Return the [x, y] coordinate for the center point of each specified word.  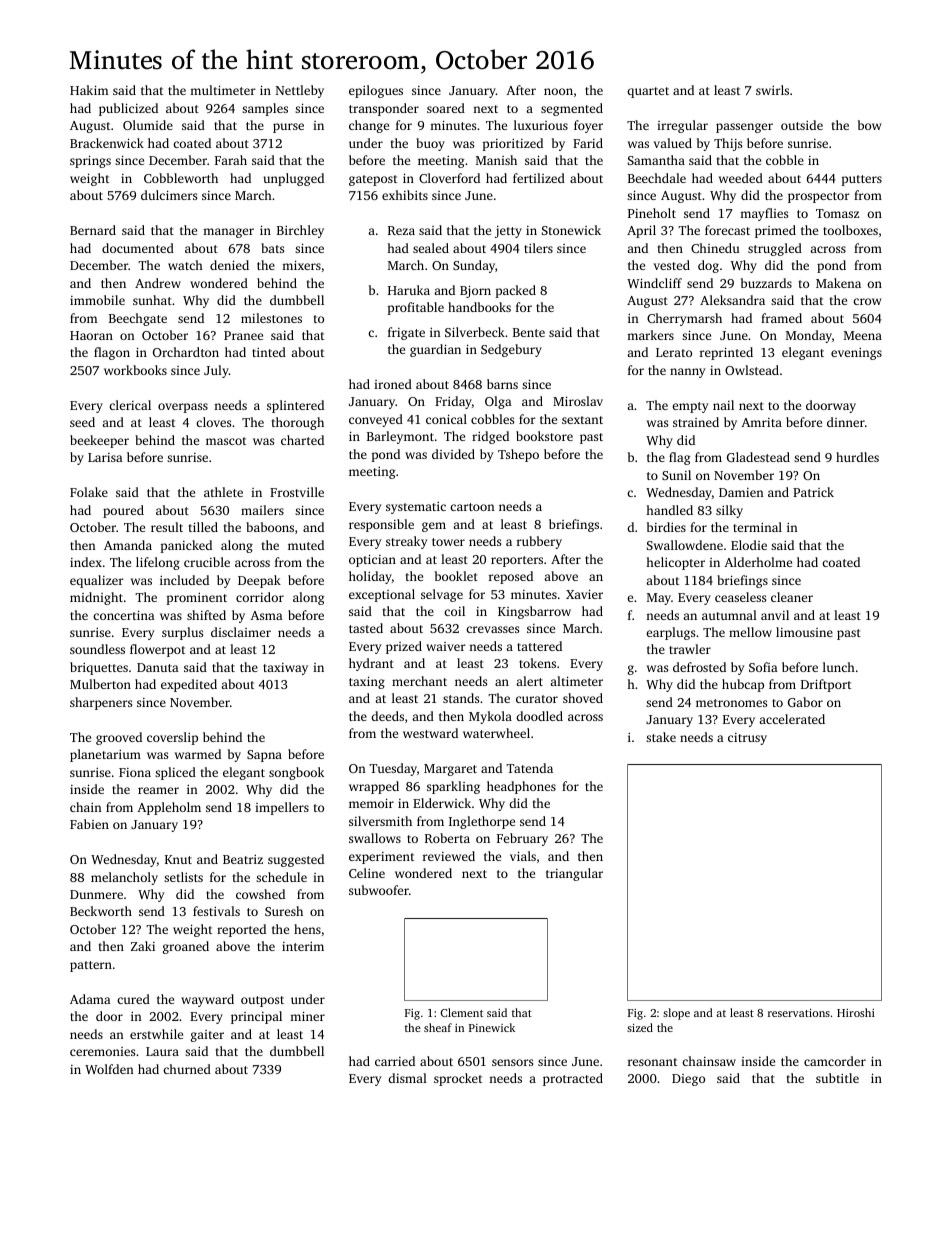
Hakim [89, 90]
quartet [648, 92]
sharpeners [101, 703]
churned [187, 1069]
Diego [688, 1080]
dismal [407, 1078]
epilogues [376, 91]
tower [448, 542]
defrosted [699, 667]
